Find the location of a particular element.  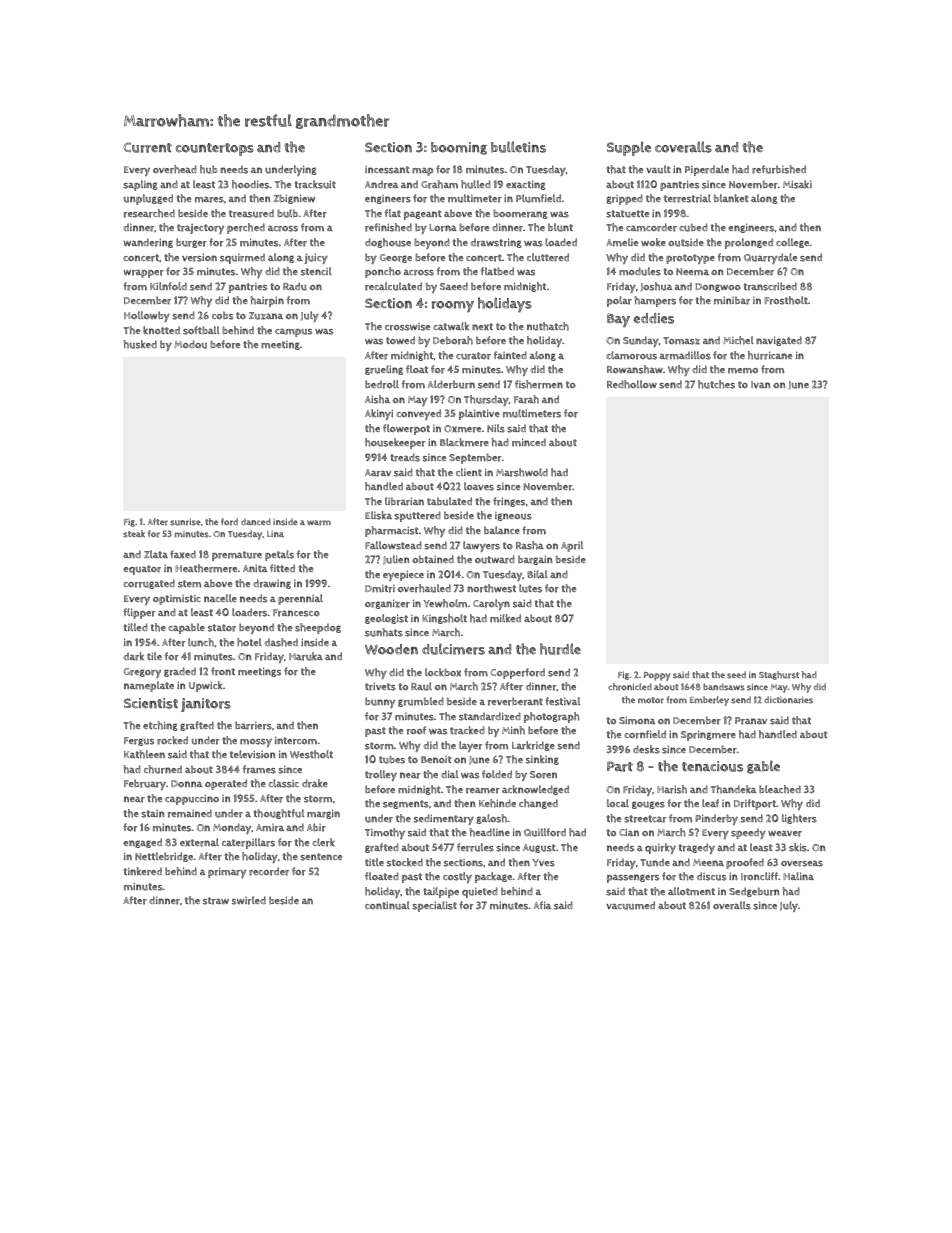

straw is located at coordinates (216, 901).
